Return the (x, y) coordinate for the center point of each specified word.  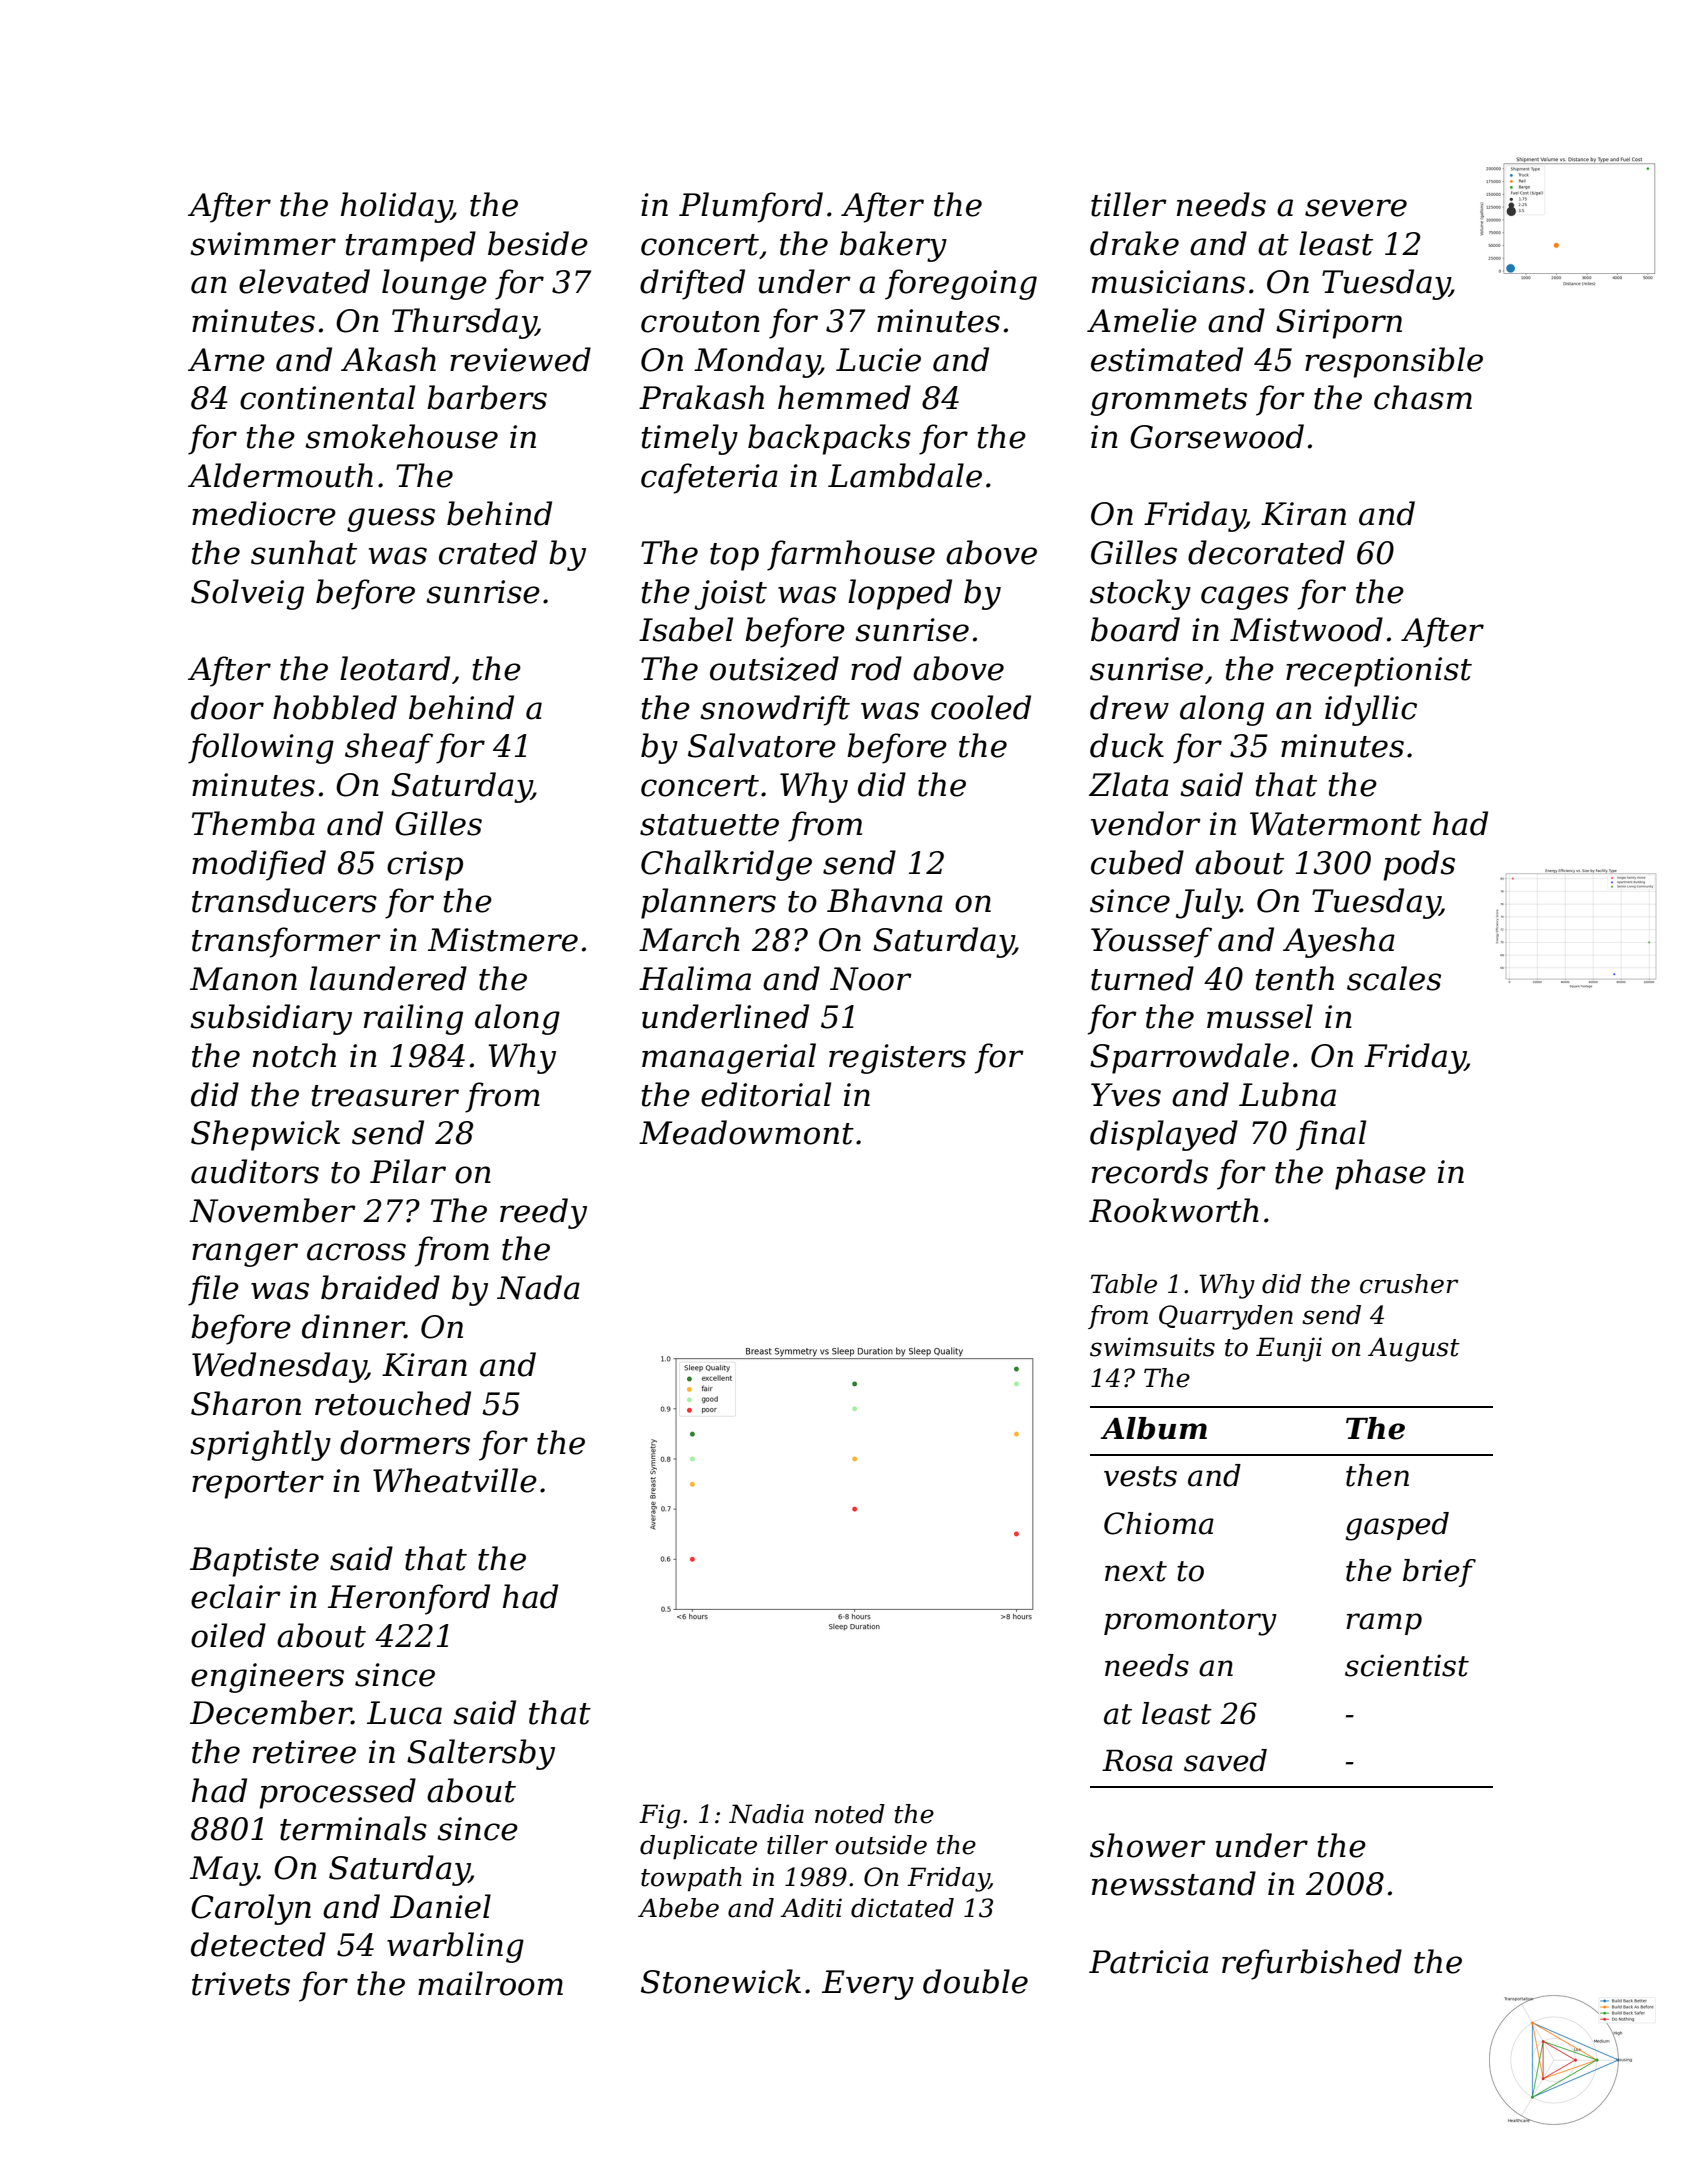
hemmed (844, 397)
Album (1153, 1428)
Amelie (1142, 320)
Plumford (751, 207)
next (1136, 1571)
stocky (1140, 594)
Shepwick (265, 1135)
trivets (241, 1984)
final (1331, 1135)
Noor (871, 979)
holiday (396, 207)
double (975, 1981)
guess (391, 520)
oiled (228, 1635)
